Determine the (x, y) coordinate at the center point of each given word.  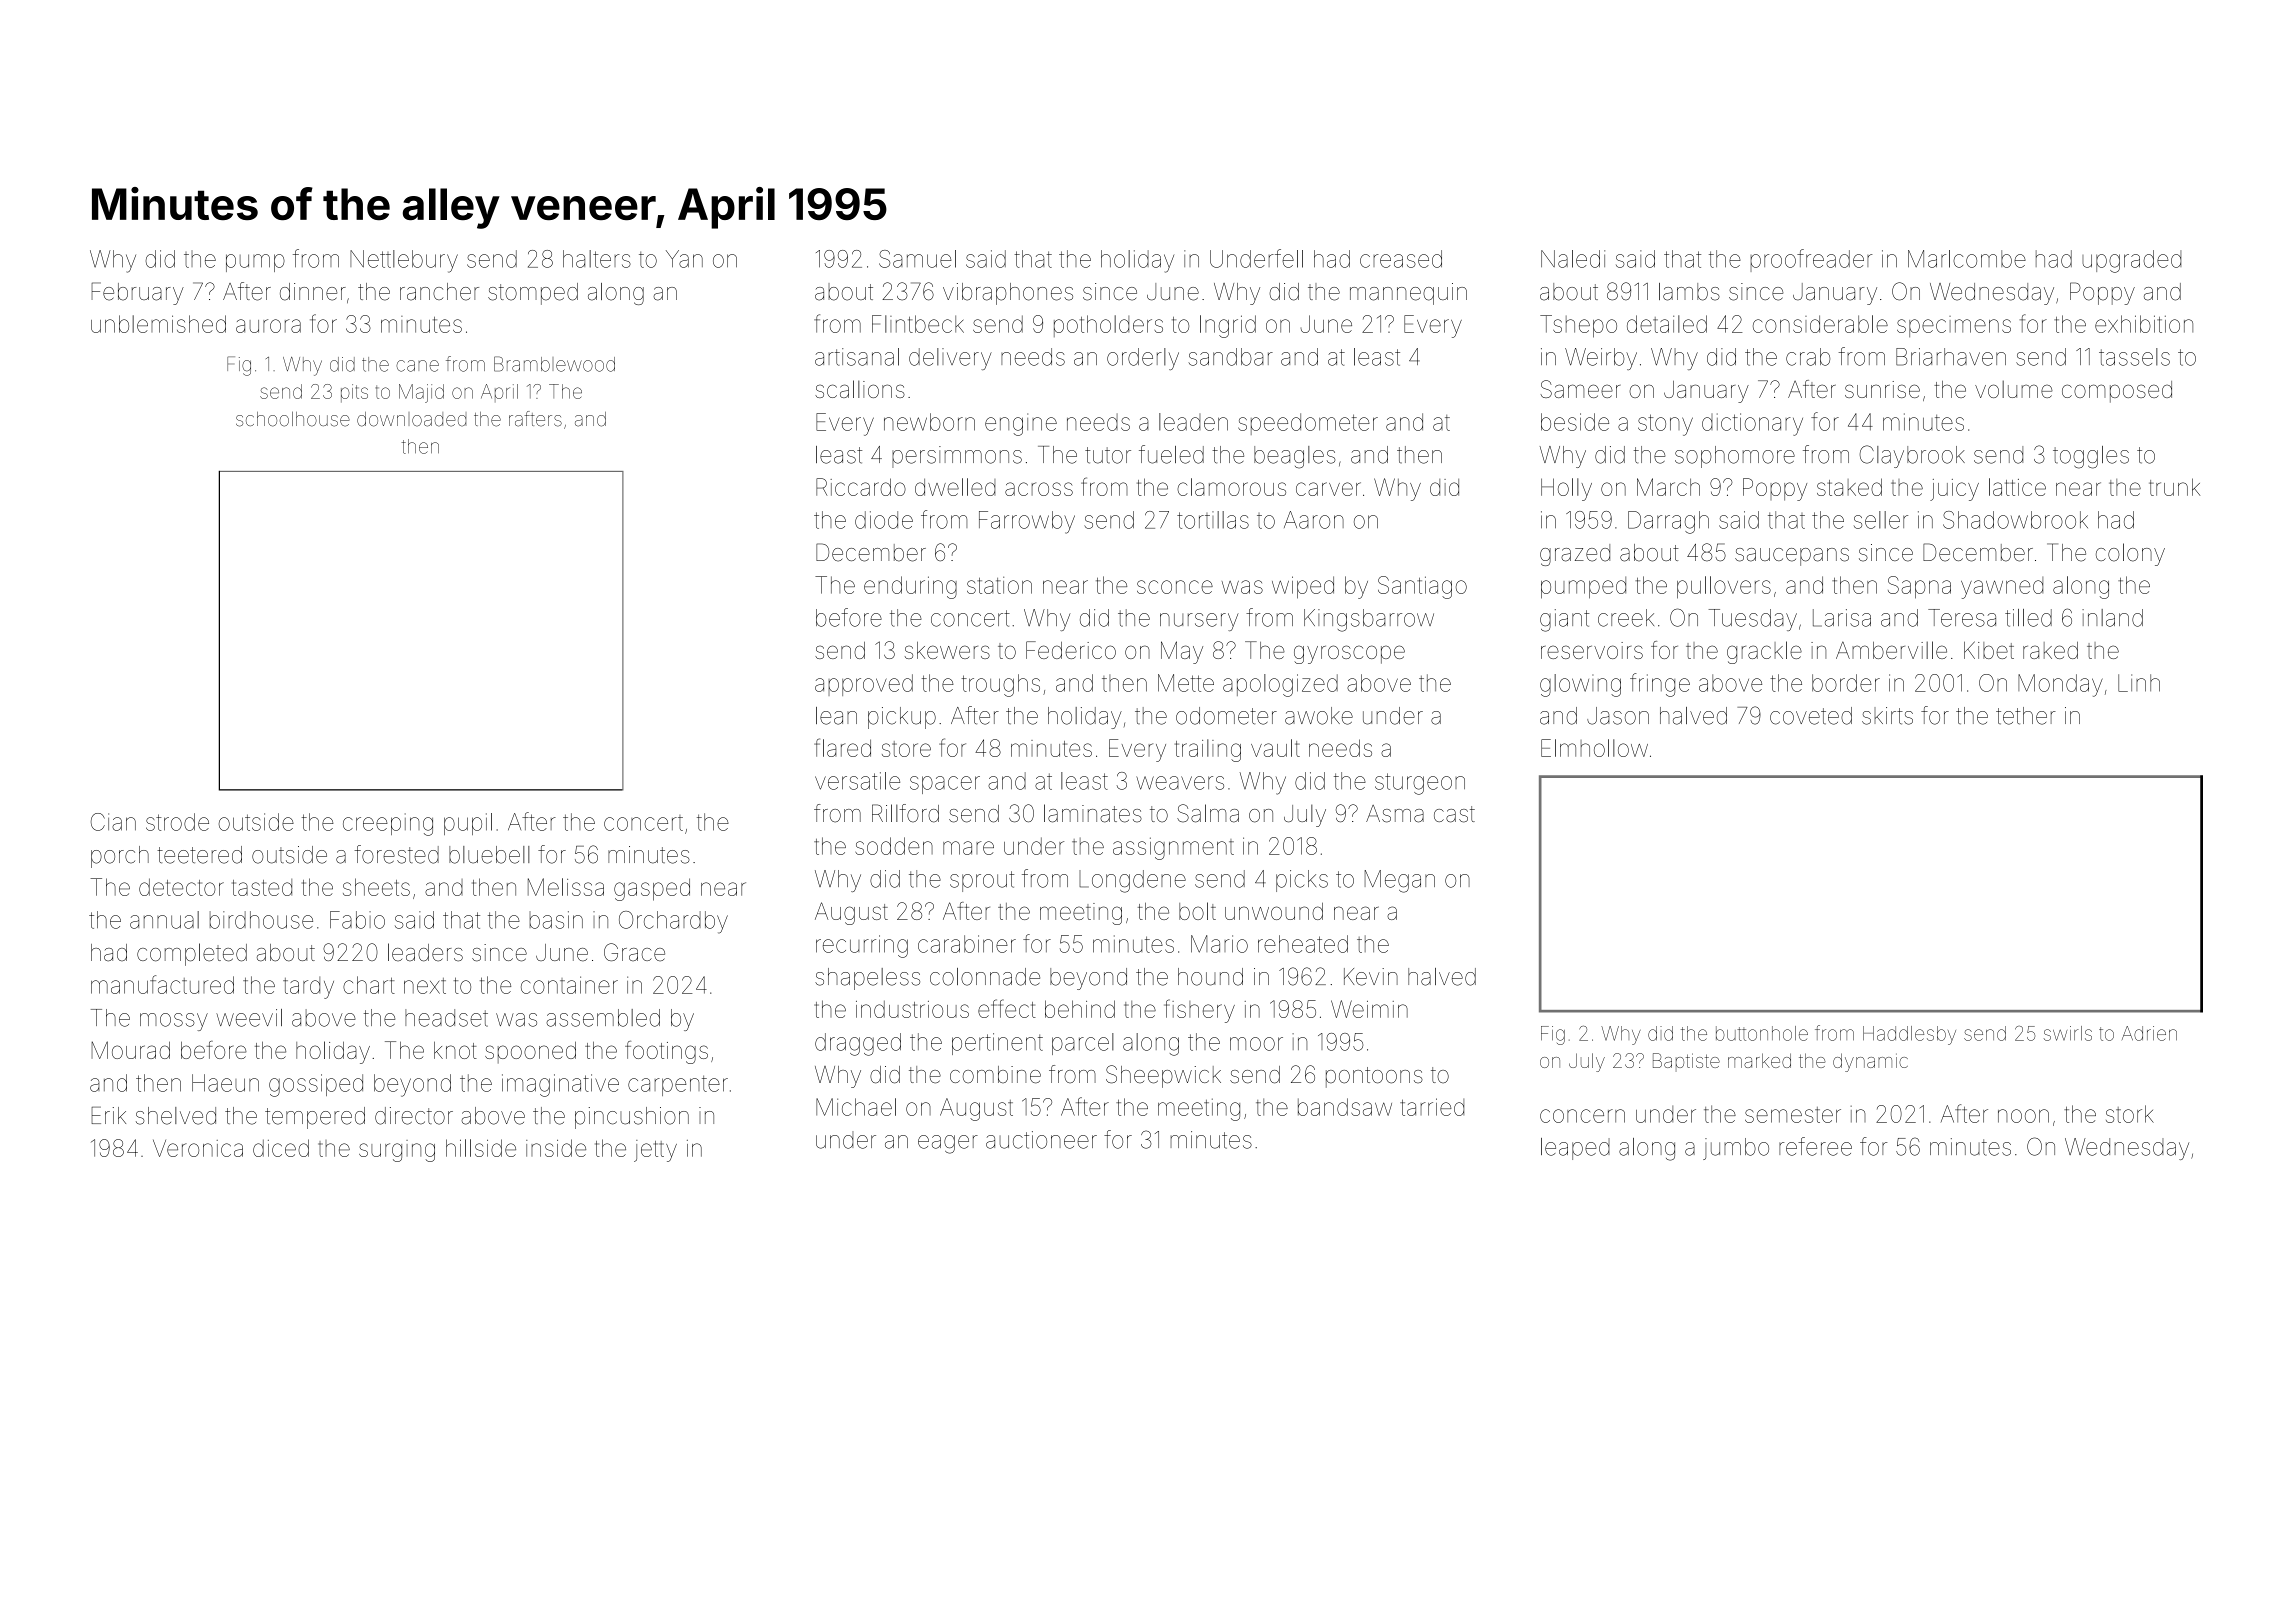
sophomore (1735, 457)
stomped (533, 294)
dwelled (955, 487)
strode (177, 822)
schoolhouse (293, 419)
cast (1454, 814)
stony (1665, 425)
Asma (1395, 814)
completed (192, 954)
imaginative (560, 1085)
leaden (1193, 422)
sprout (982, 881)
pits (354, 393)
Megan (1400, 881)
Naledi (1573, 259)
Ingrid (1228, 326)
